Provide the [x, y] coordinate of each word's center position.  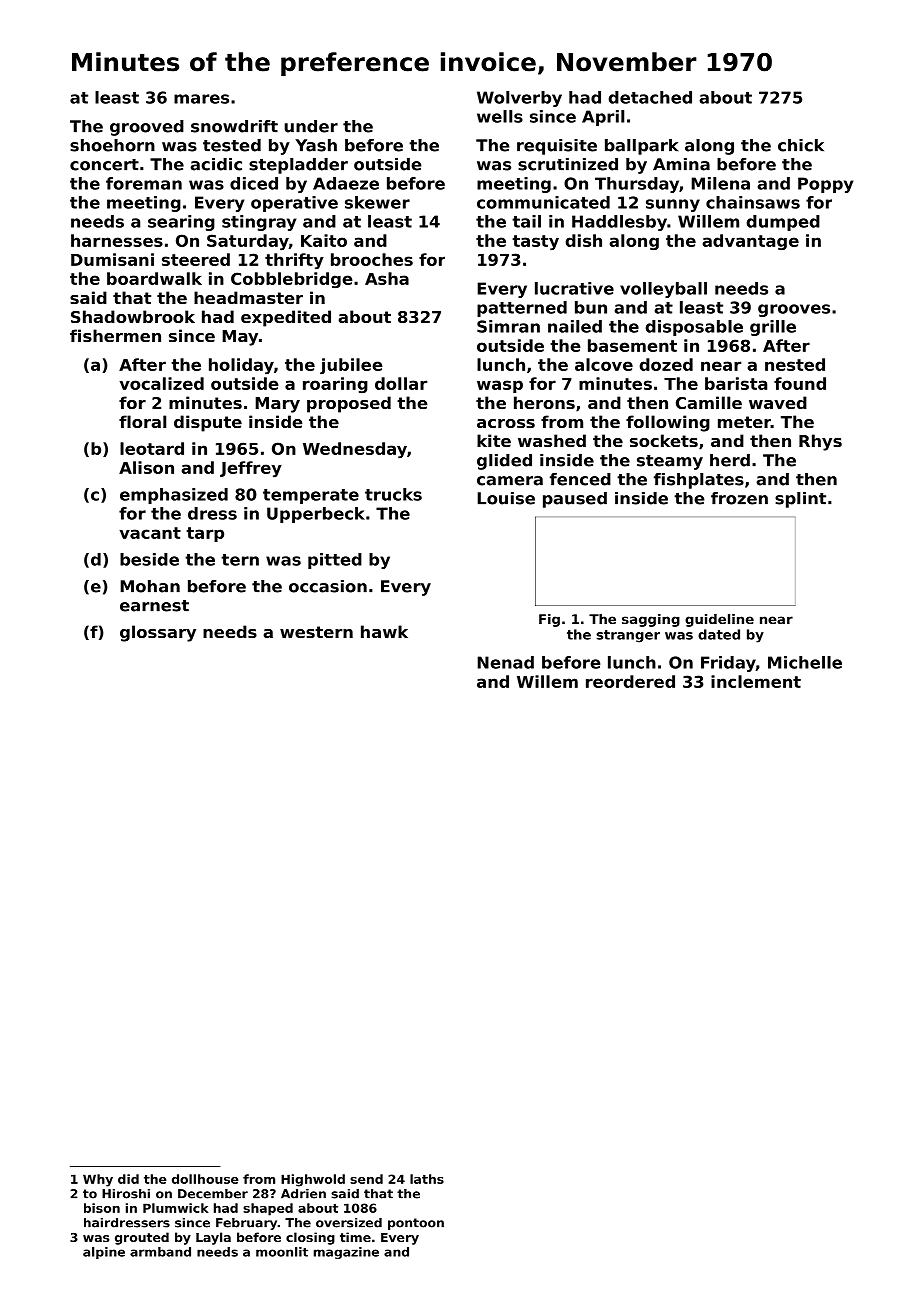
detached [650, 97]
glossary [158, 633]
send [366, 1179]
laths [427, 1179]
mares [201, 99]
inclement [756, 681]
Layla [213, 1238]
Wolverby [519, 99]
